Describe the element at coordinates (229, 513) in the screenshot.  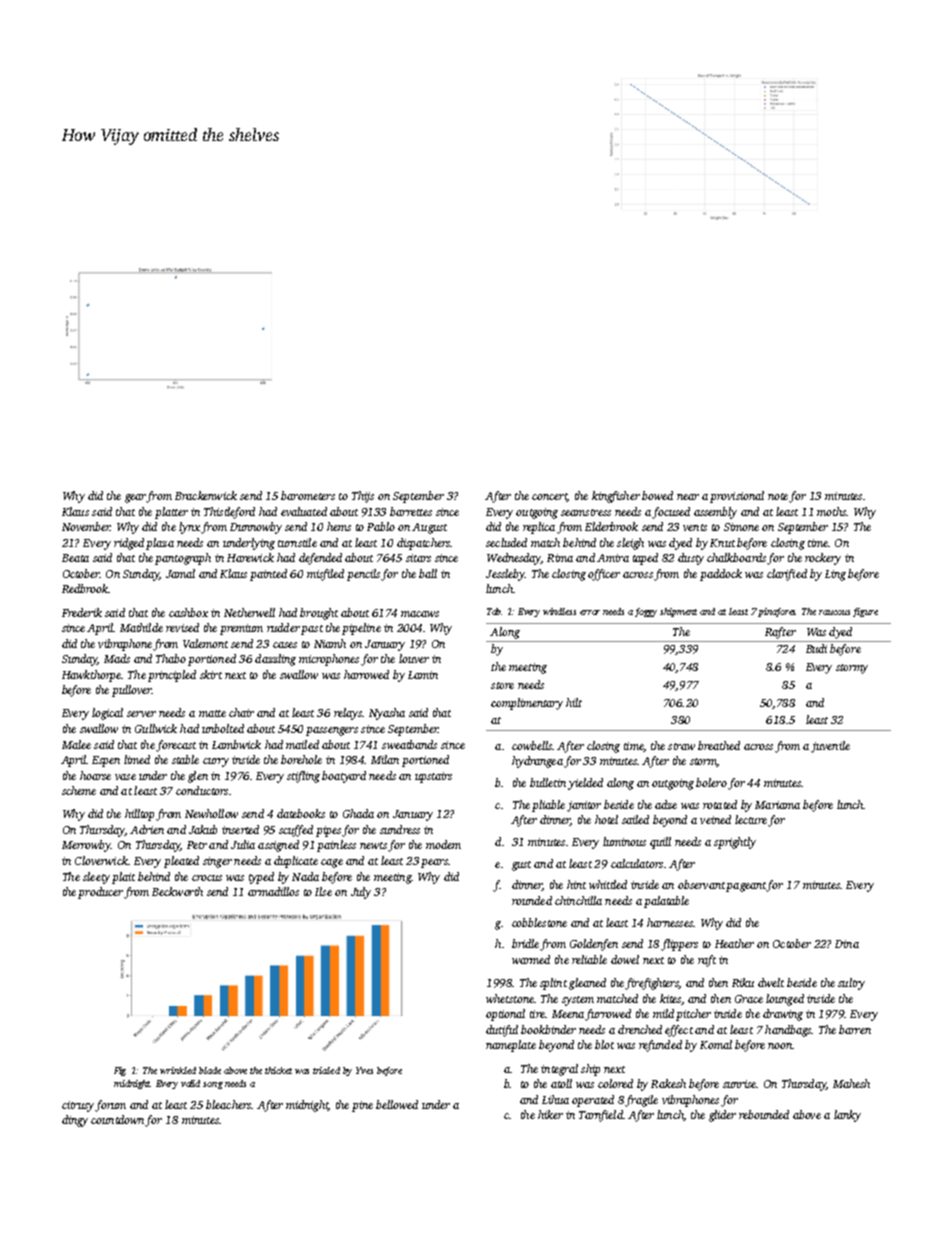
I see `Thistleford` at that location.
